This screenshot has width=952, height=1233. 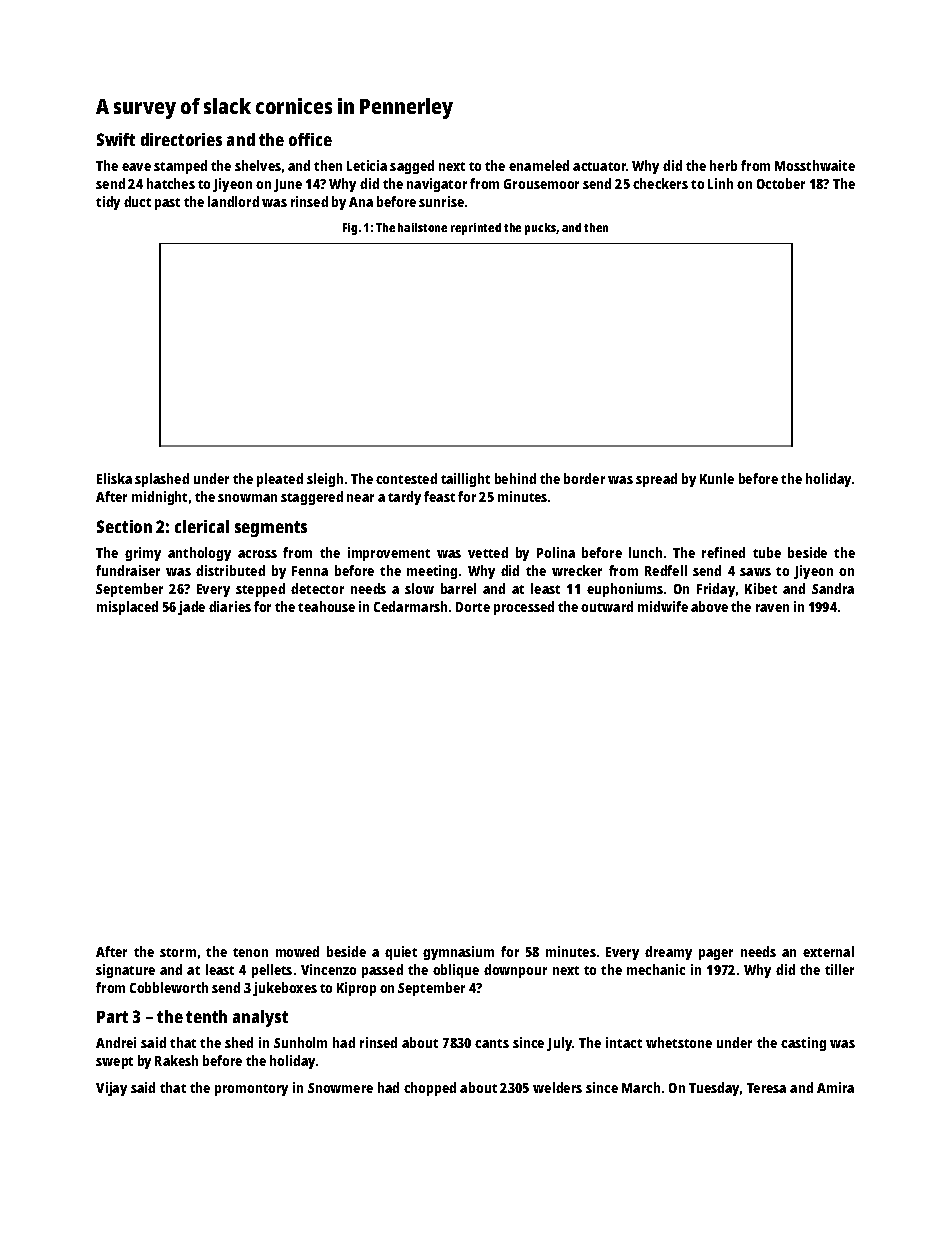 I want to click on tube, so click(x=767, y=552).
